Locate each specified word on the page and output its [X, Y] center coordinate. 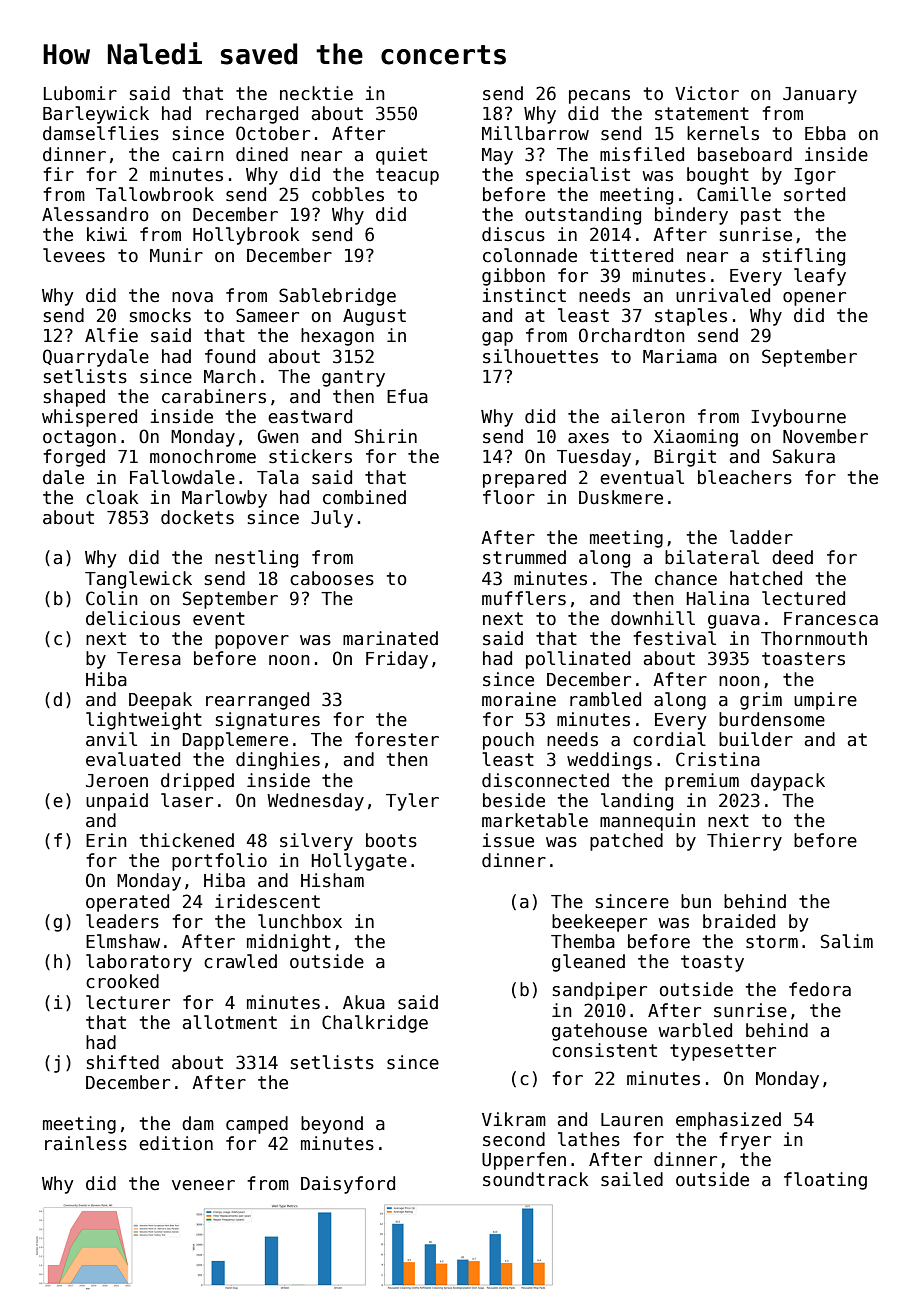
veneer [203, 1185]
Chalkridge [375, 1024]
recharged [252, 115]
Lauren [632, 1120]
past [761, 216]
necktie [316, 93]
